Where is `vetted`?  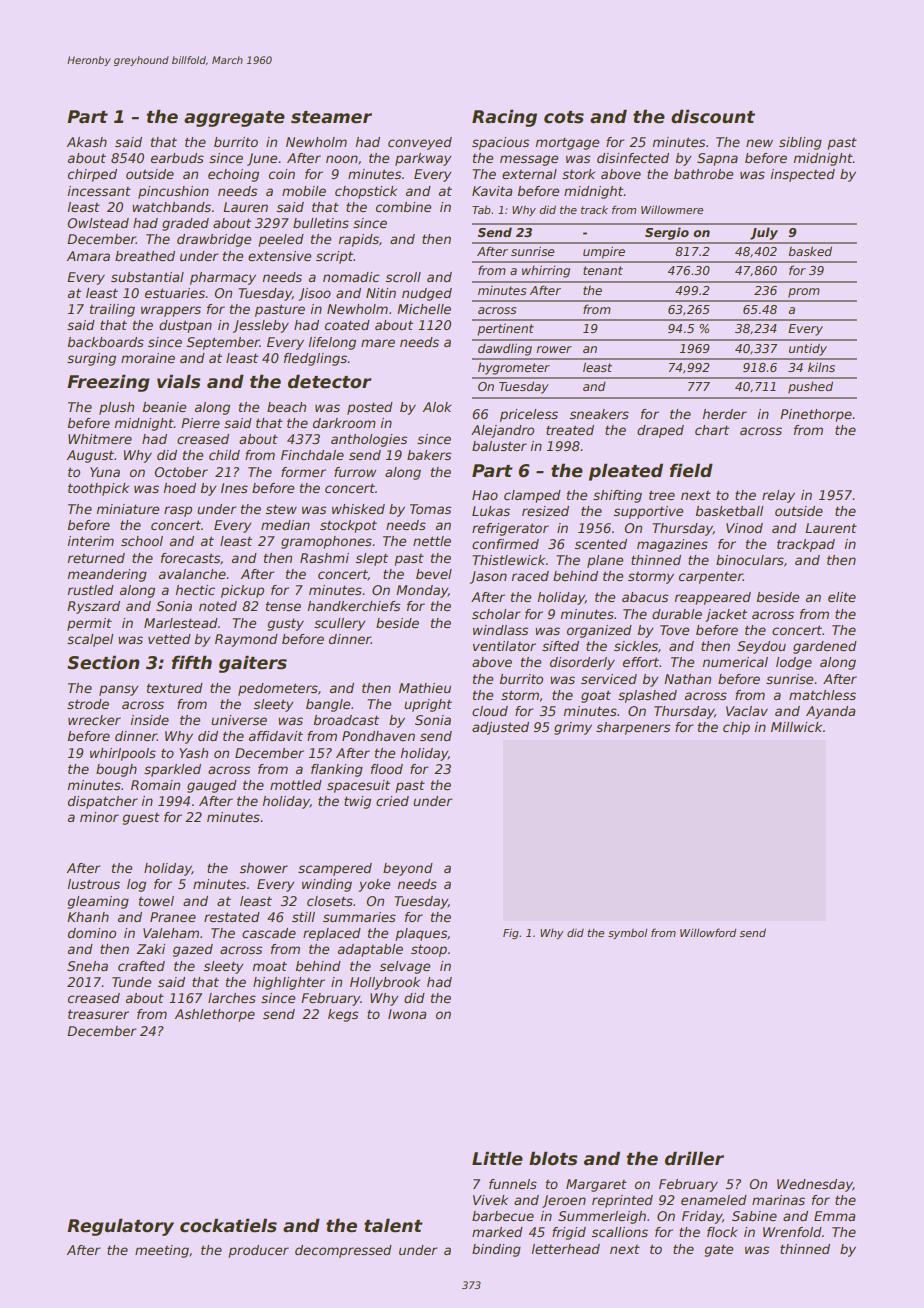 vetted is located at coordinates (169, 639).
